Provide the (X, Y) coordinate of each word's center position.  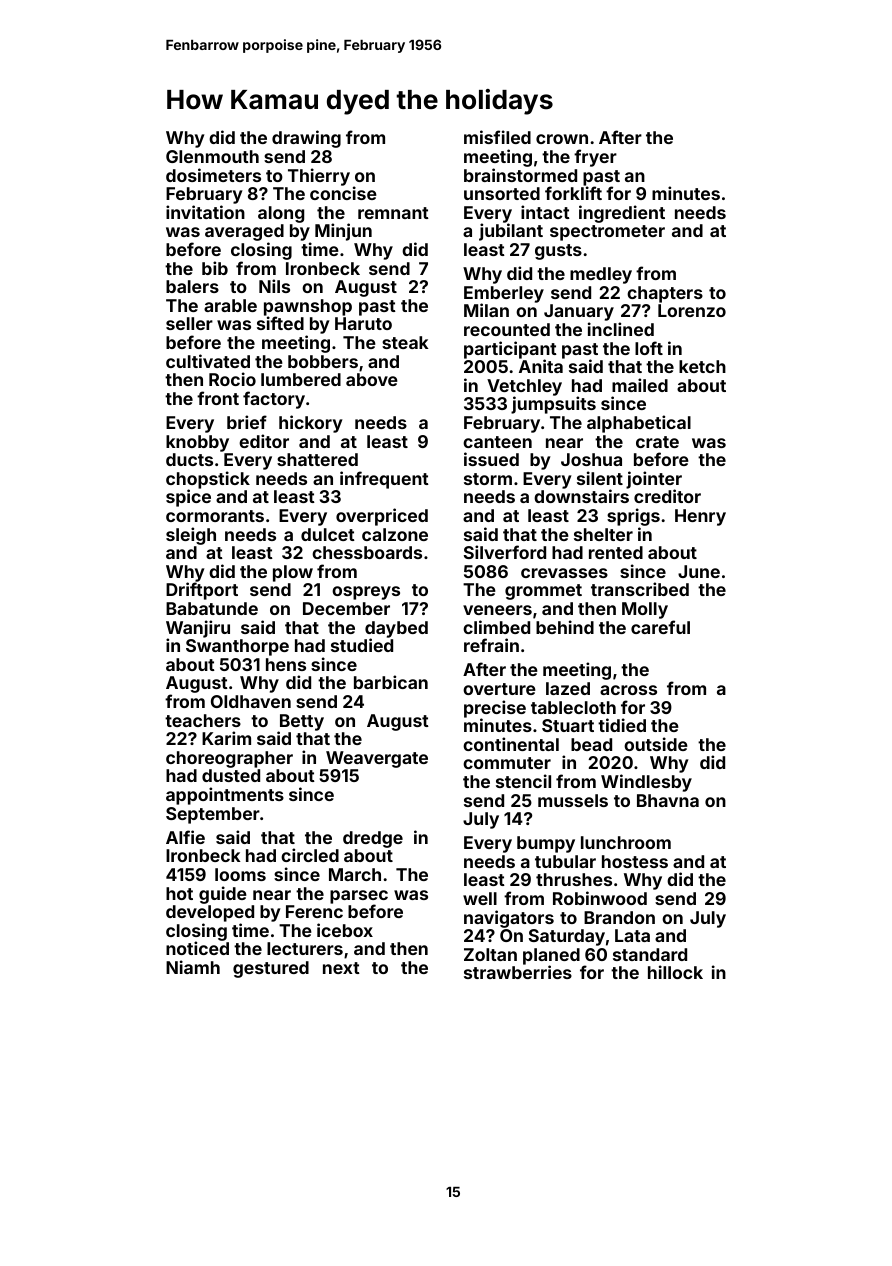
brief (247, 422)
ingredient (622, 214)
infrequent (384, 480)
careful (660, 627)
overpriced (382, 517)
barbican (391, 682)
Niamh (193, 967)
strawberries (518, 972)
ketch (702, 366)
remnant (393, 213)
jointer (654, 480)
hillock (675, 972)
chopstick (208, 480)
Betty (302, 722)
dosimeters (213, 175)
